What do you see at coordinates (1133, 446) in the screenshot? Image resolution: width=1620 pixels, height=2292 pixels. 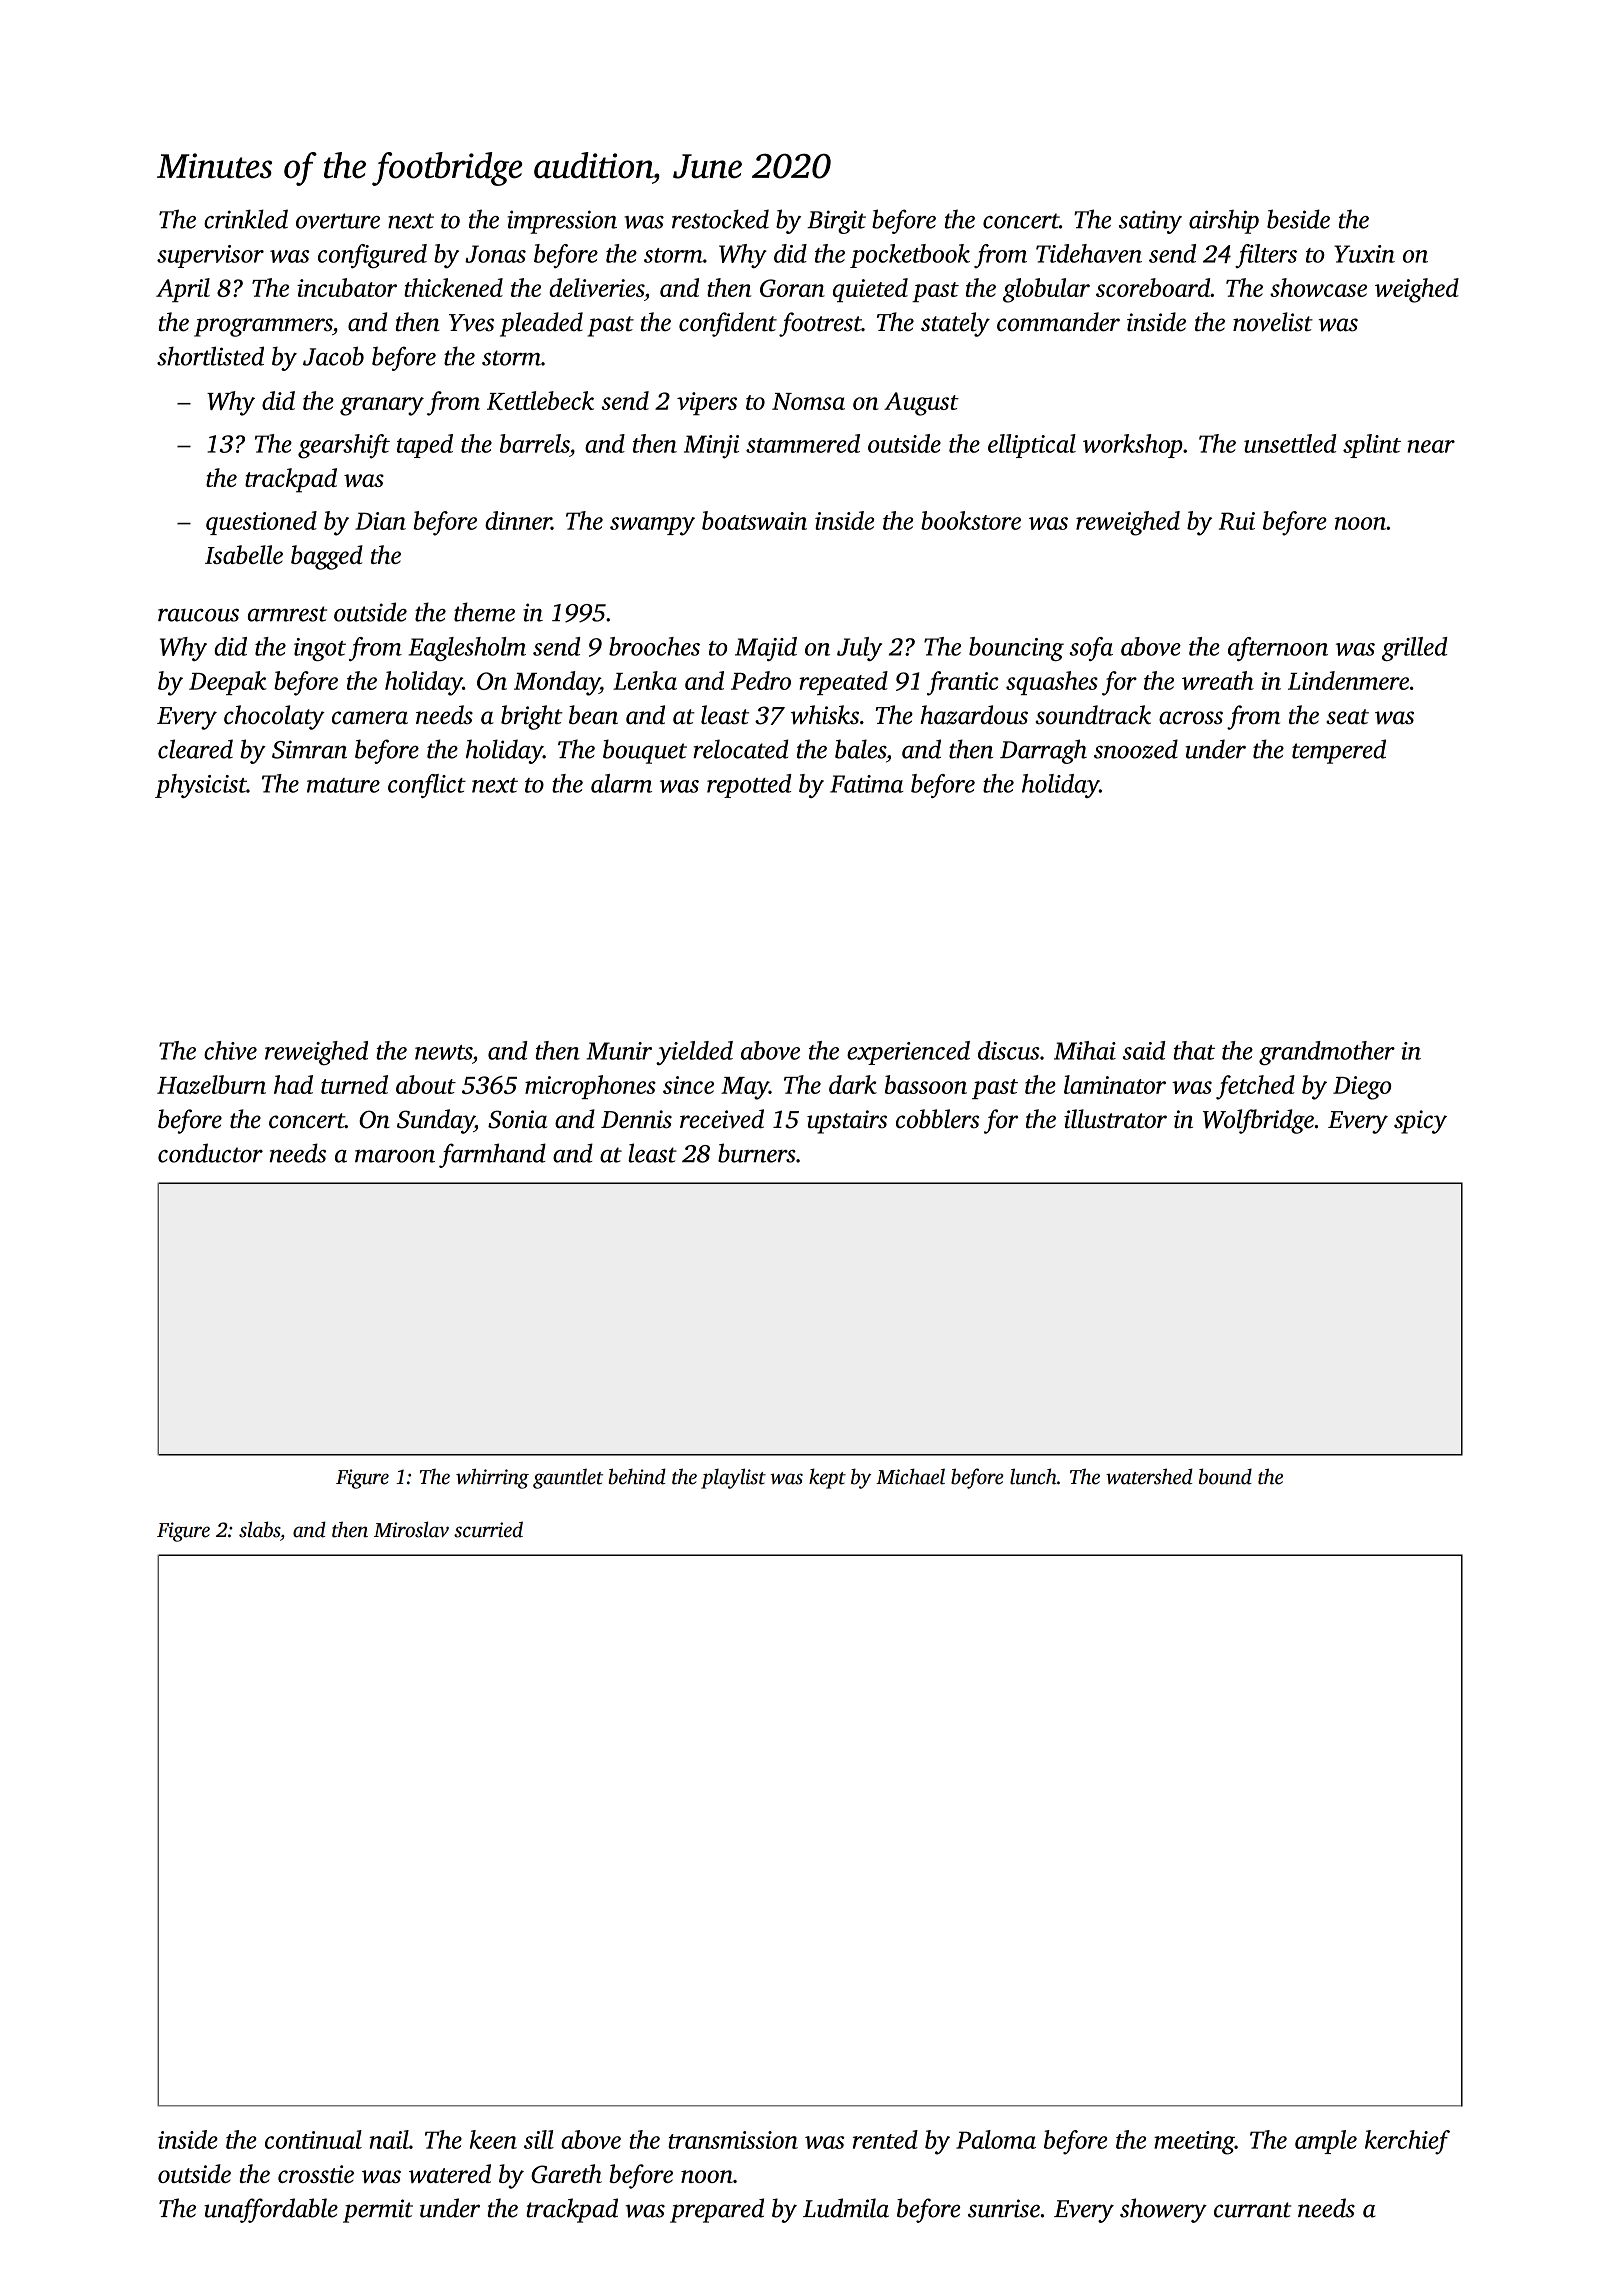 I see `workshop` at bounding box center [1133, 446].
